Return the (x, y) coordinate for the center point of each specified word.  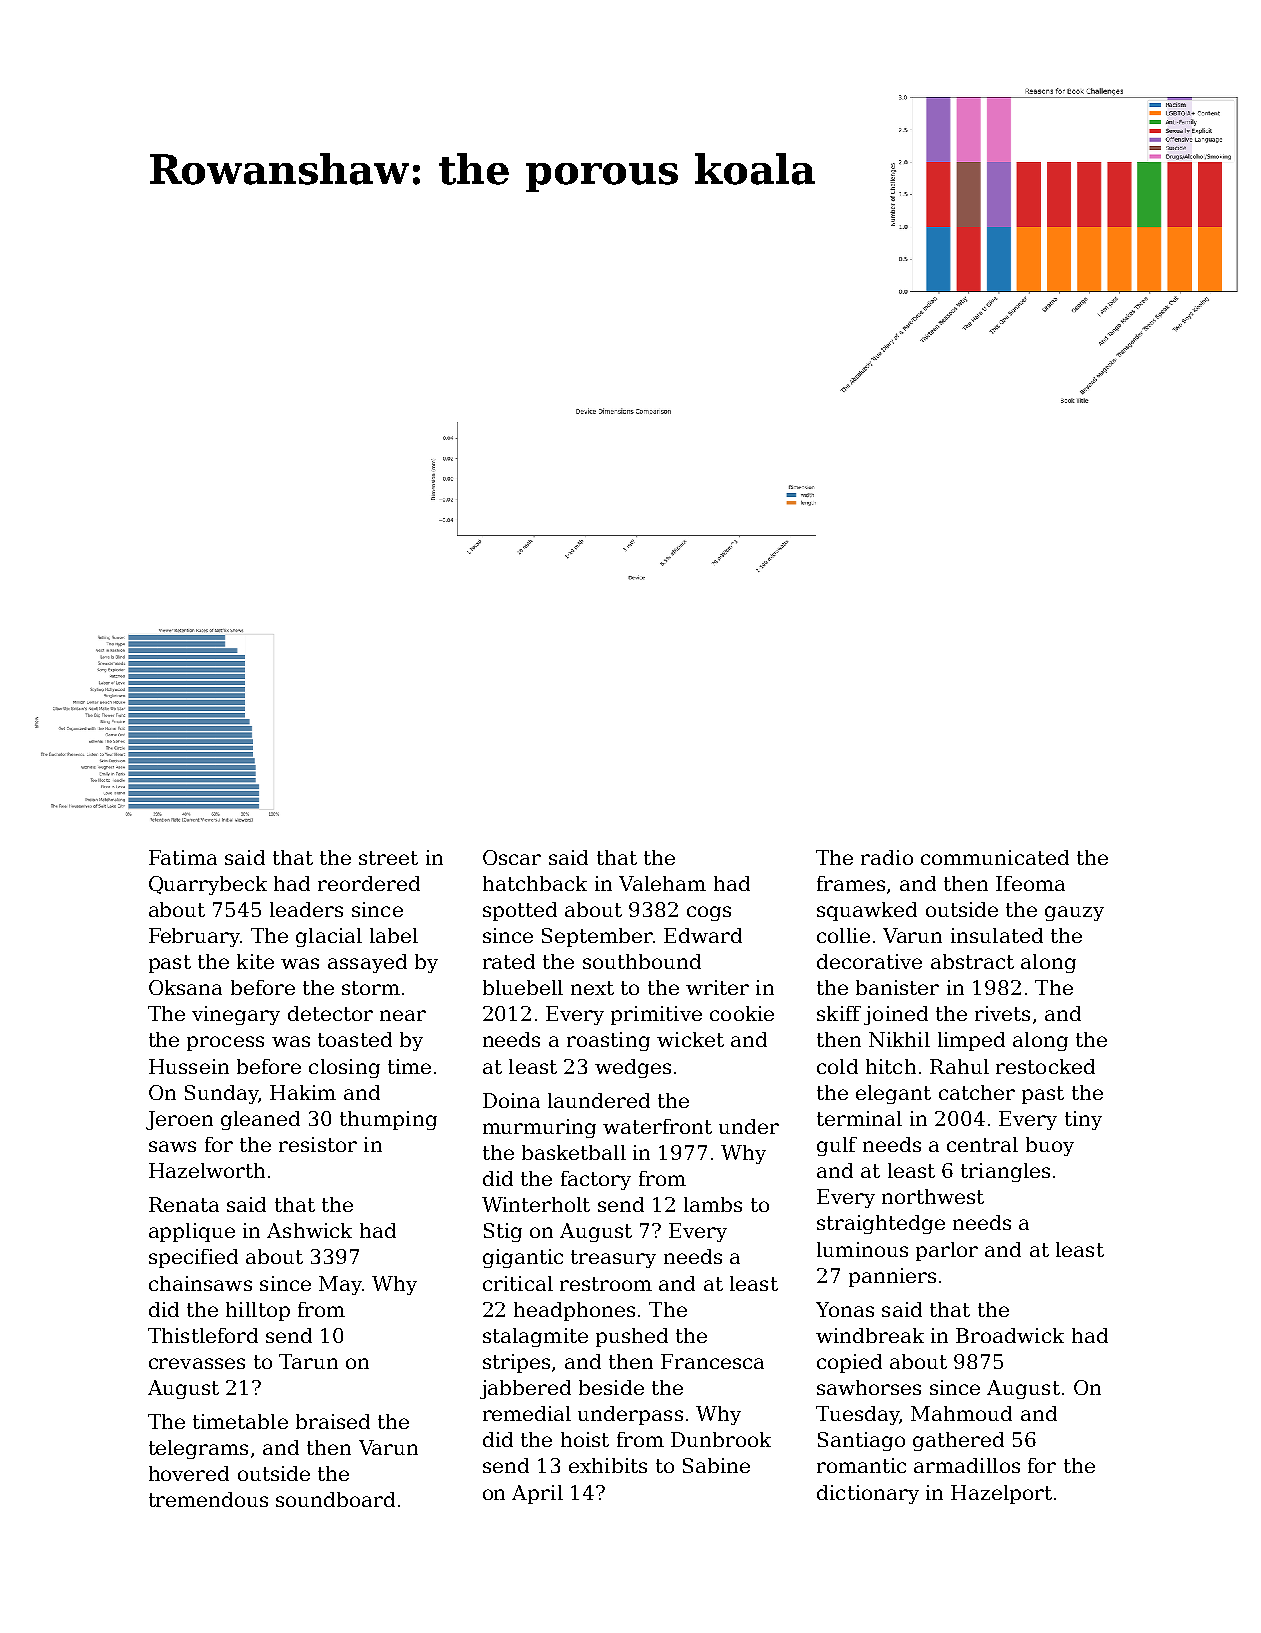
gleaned (260, 1120)
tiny (1083, 1120)
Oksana (185, 987)
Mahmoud (961, 1413)
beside (611, 1387)
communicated (995, 857)
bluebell (523, 987)
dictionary (868, 1494)
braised (333, 1421)
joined (896, 1015)
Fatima (183, 857)
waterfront (657, 1126)
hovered (189, 1473)
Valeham (662, 883)
